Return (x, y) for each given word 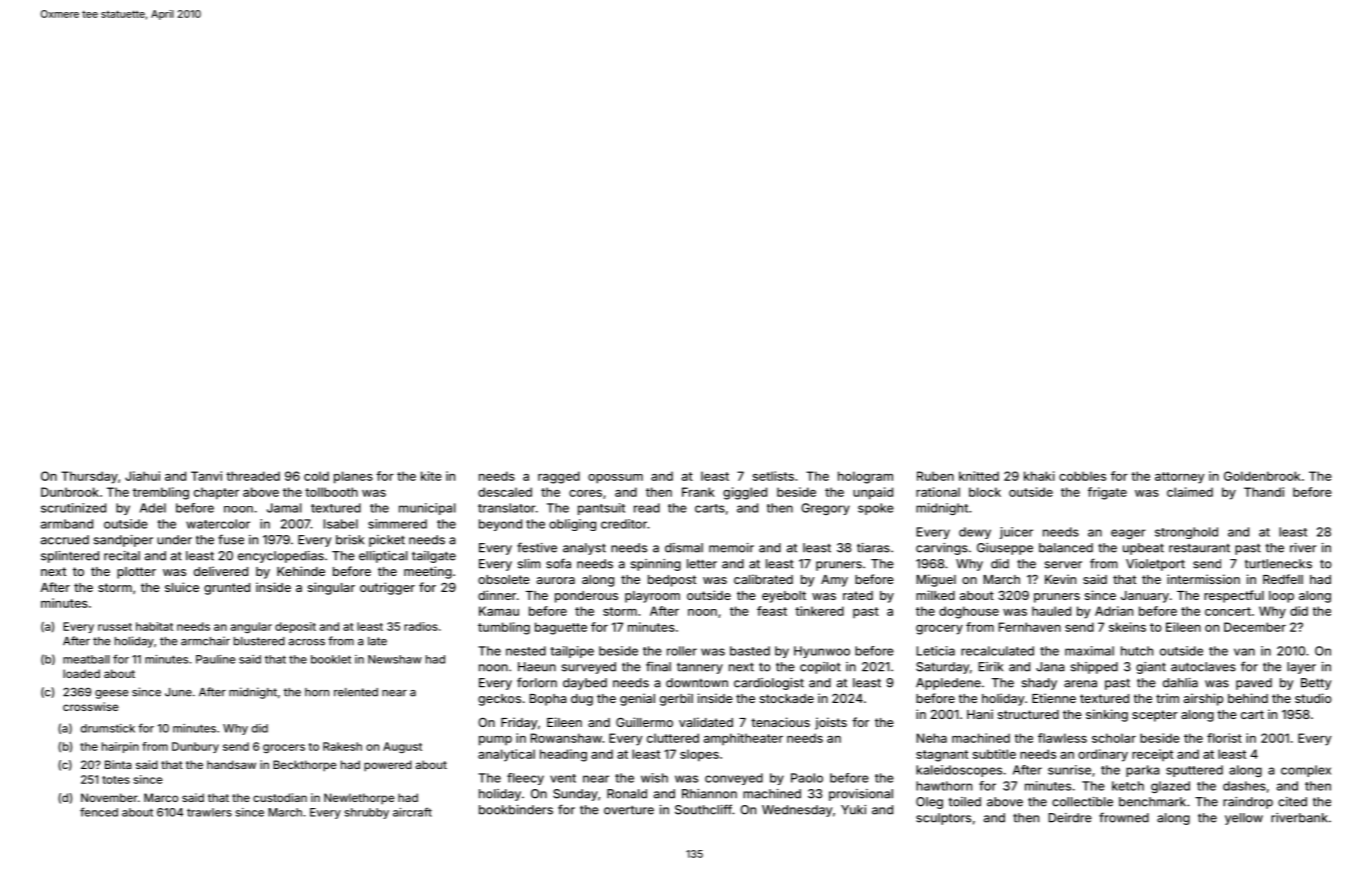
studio (1313, 698)
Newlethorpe (359, 799)
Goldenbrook (1262, 476)
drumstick (108, 728)
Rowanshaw (566, 738)
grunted (227, 589)
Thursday (89, 477)
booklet (331, 659)
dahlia (1180, 683)
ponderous (586, 597)
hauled (1051, 611)
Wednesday (797, 811)
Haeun (537, 667)
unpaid (873, 493)
